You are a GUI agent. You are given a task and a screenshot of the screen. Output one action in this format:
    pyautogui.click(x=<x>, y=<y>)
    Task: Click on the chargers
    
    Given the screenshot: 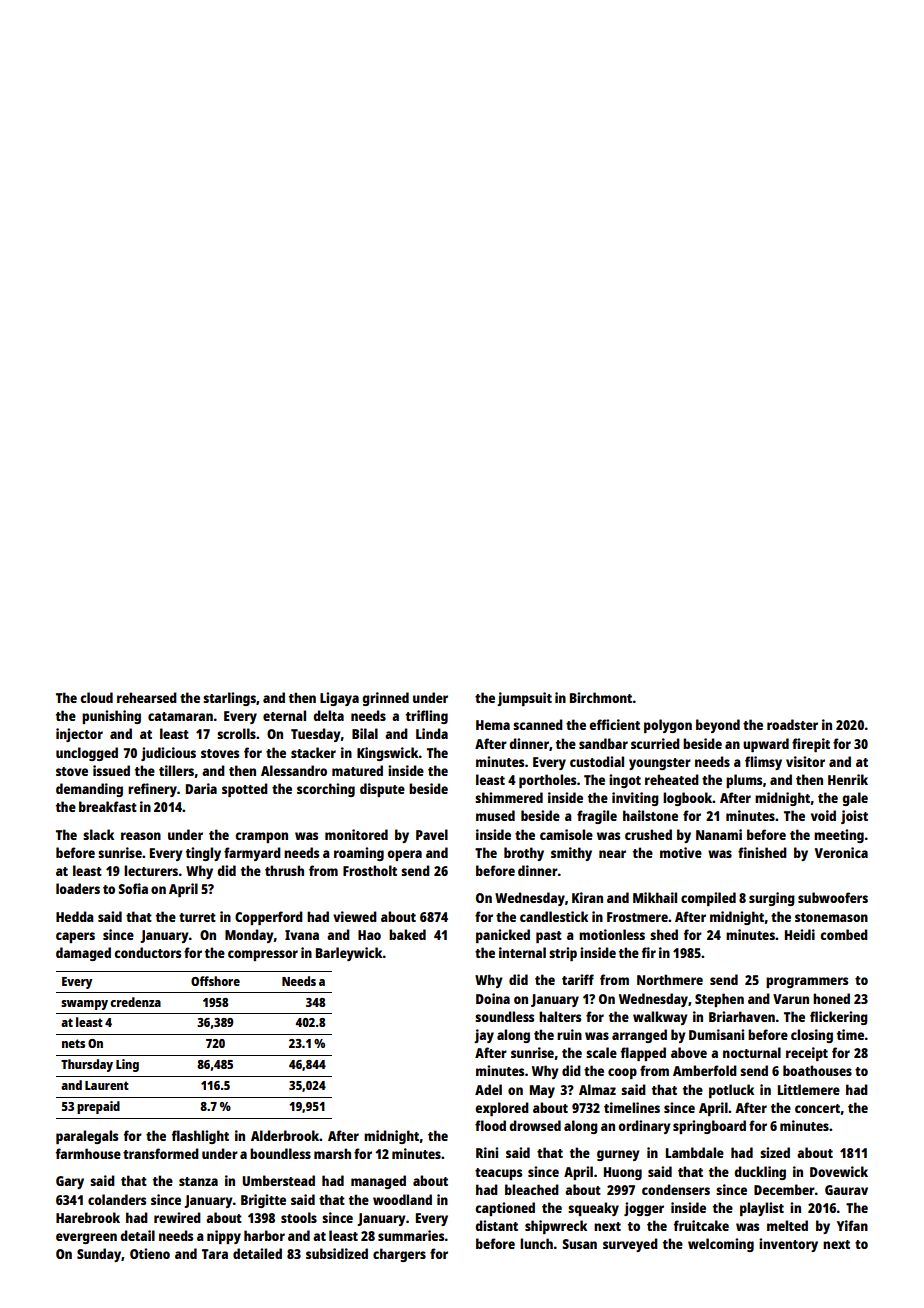 What is the action you would take?
    pyautogui.click(x=399, y=1255)
